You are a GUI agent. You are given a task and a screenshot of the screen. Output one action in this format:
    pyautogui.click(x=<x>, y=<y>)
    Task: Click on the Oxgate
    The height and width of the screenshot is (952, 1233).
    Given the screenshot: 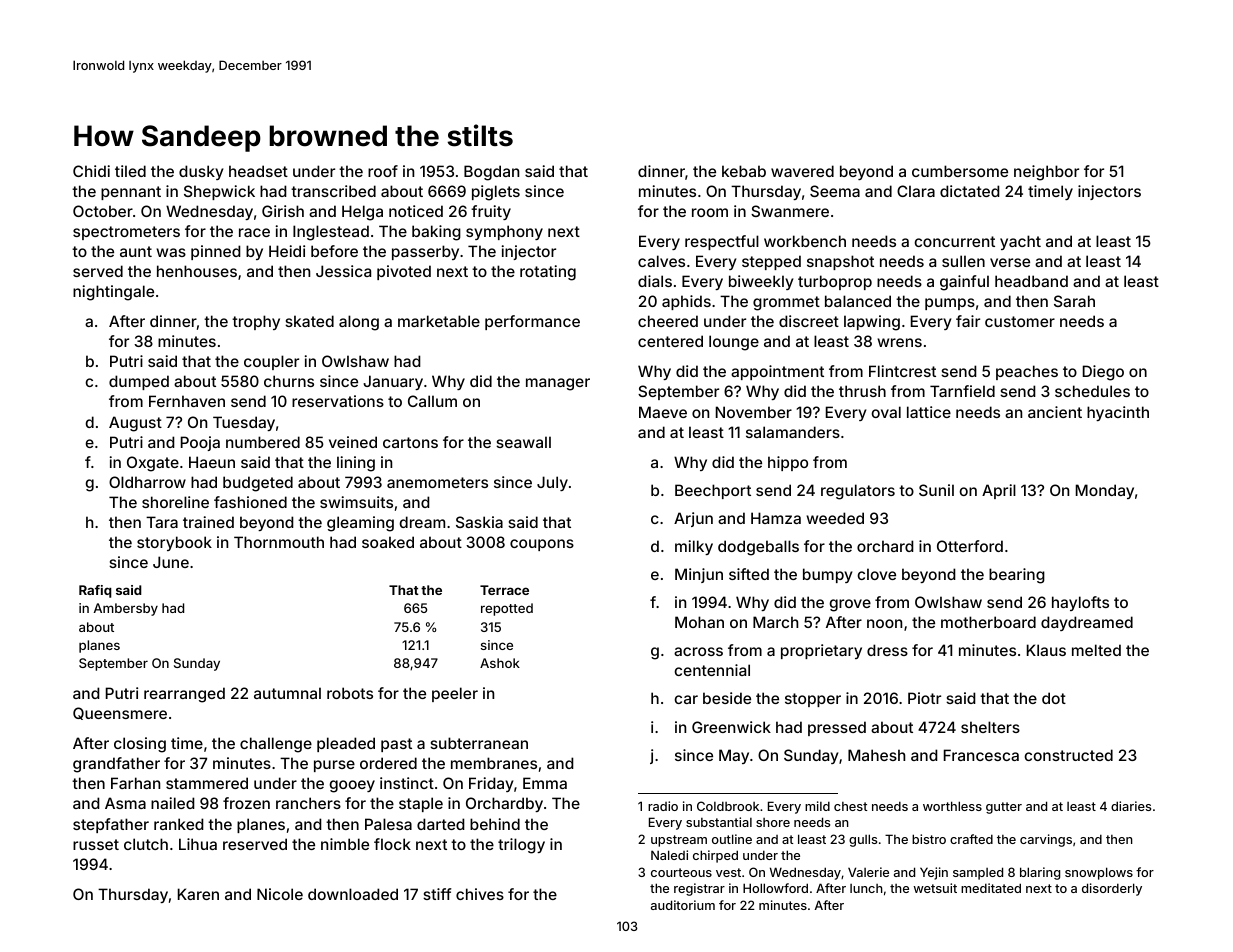 What is the action you would take?
    pyautogui.click(x=153, y=464)
